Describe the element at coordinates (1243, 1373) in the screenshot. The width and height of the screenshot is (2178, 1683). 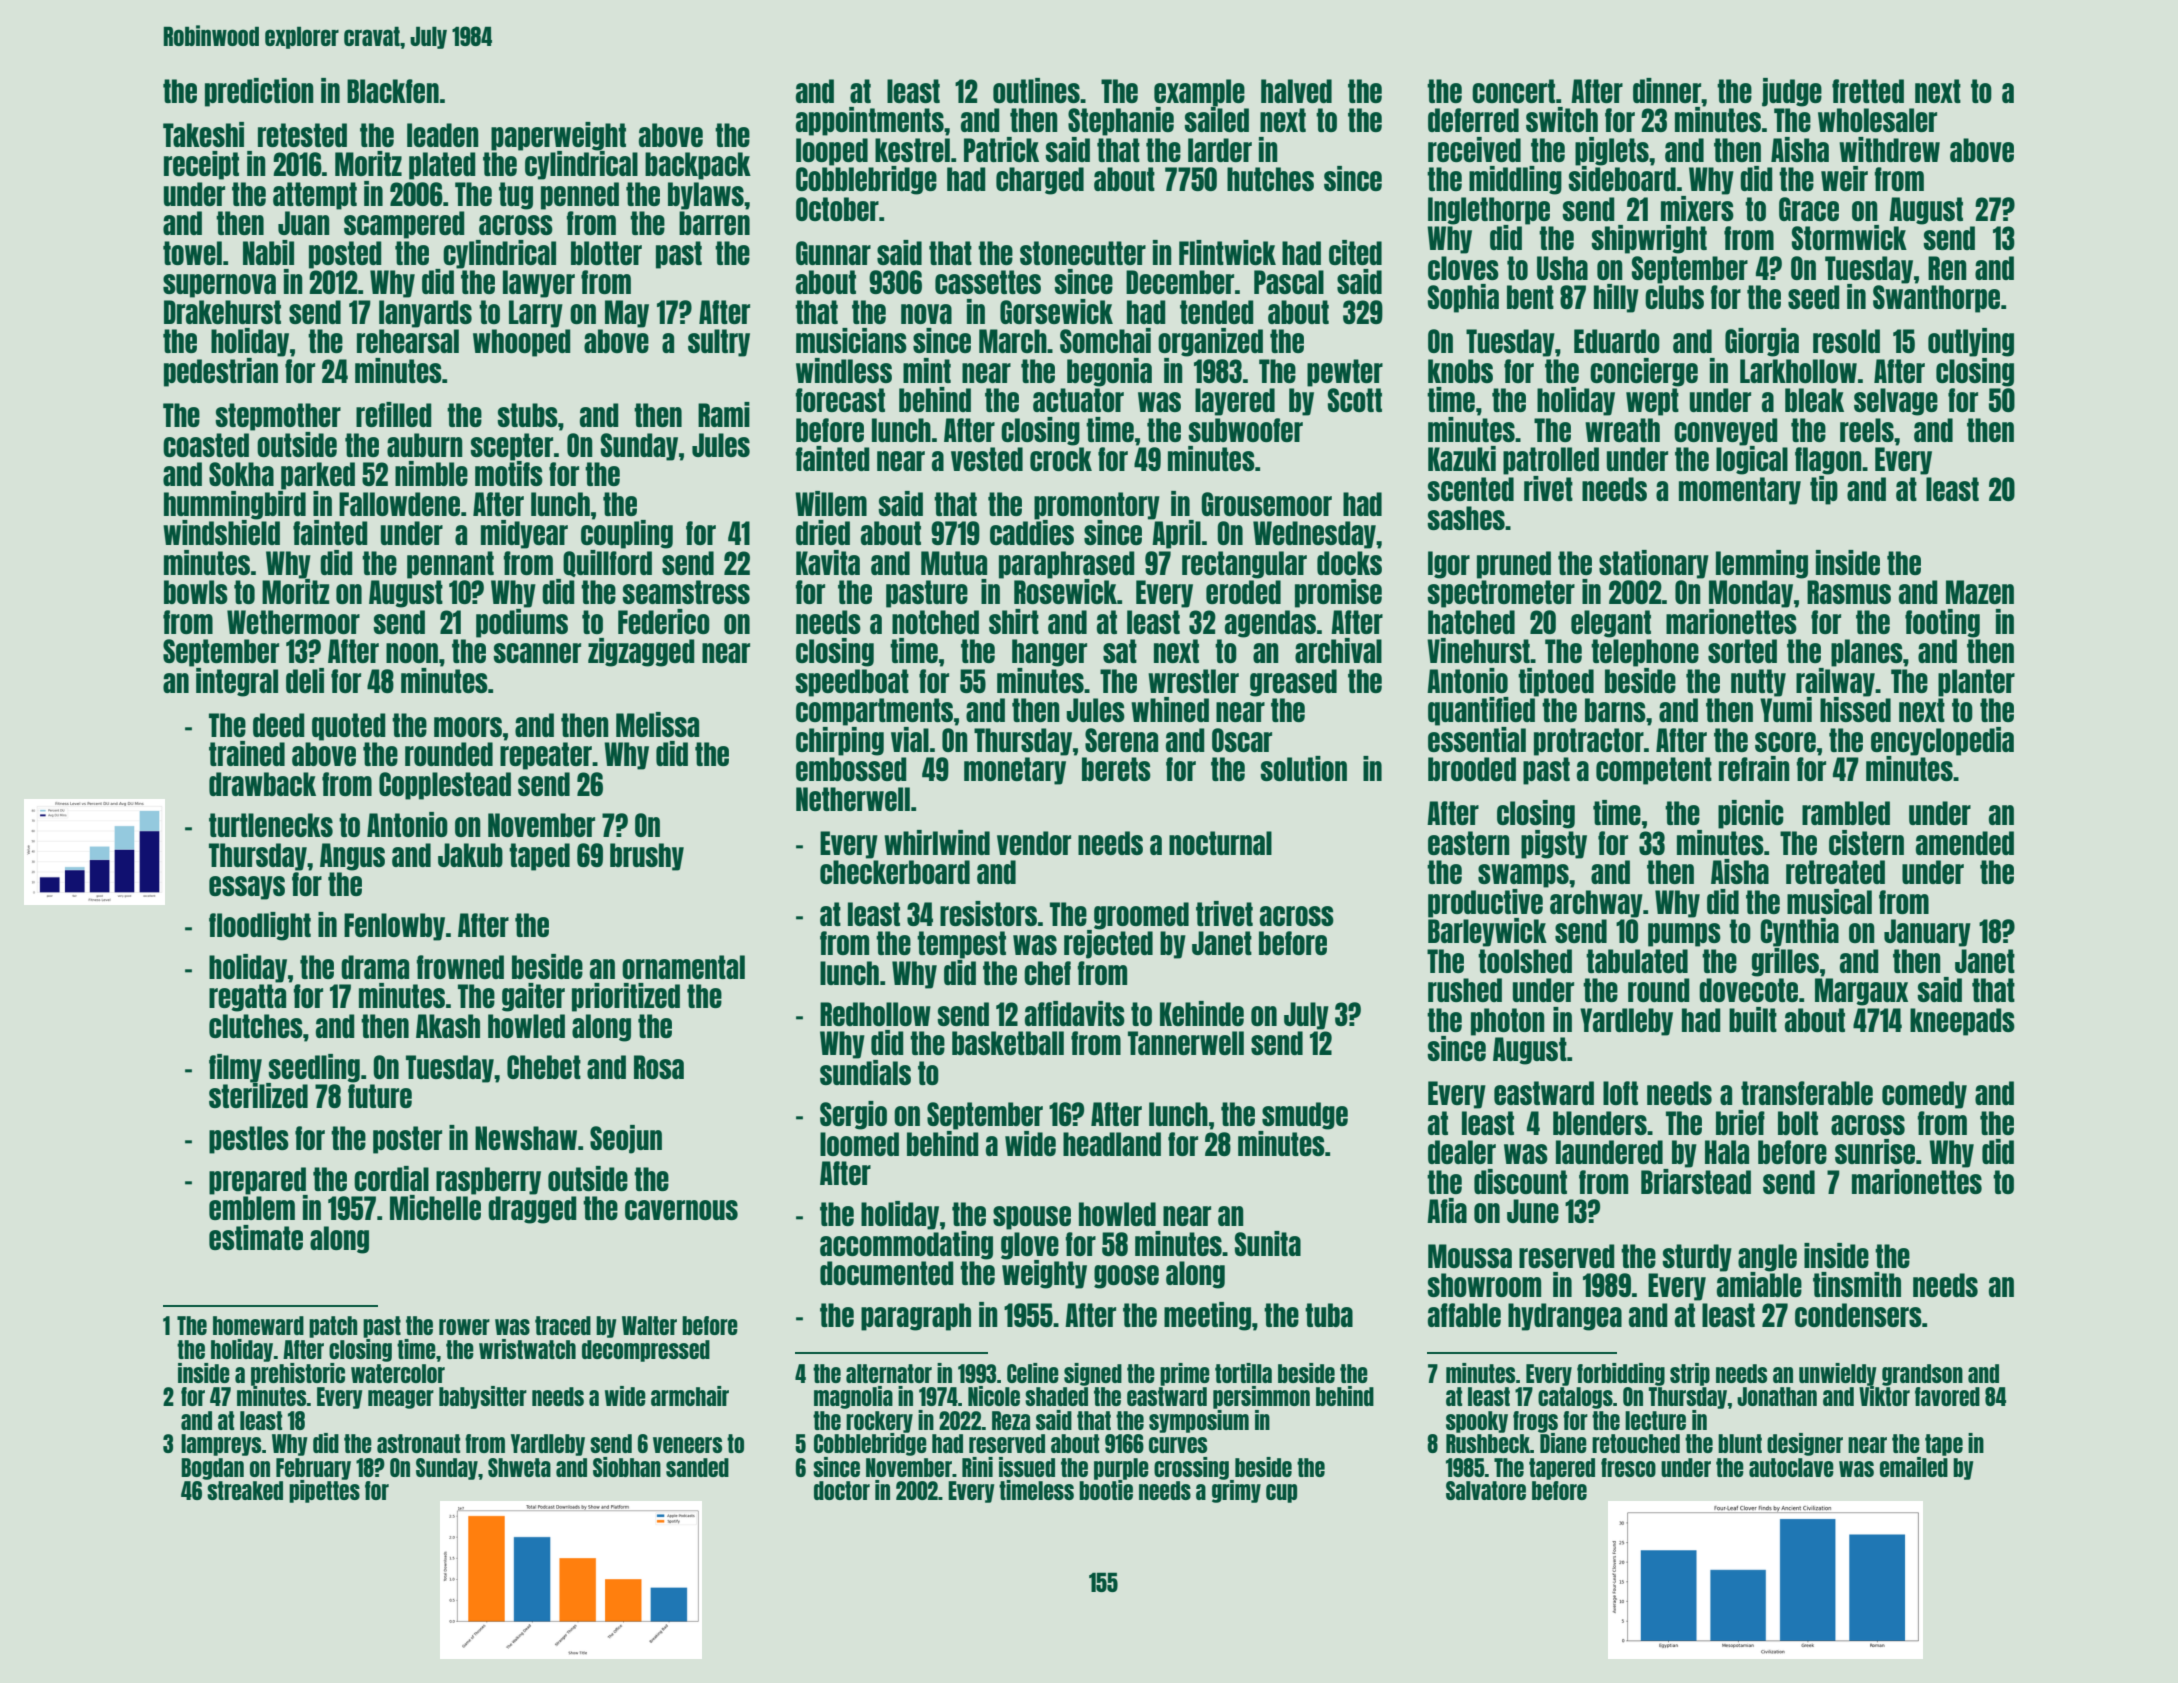
I see `tortilla` at that location.
